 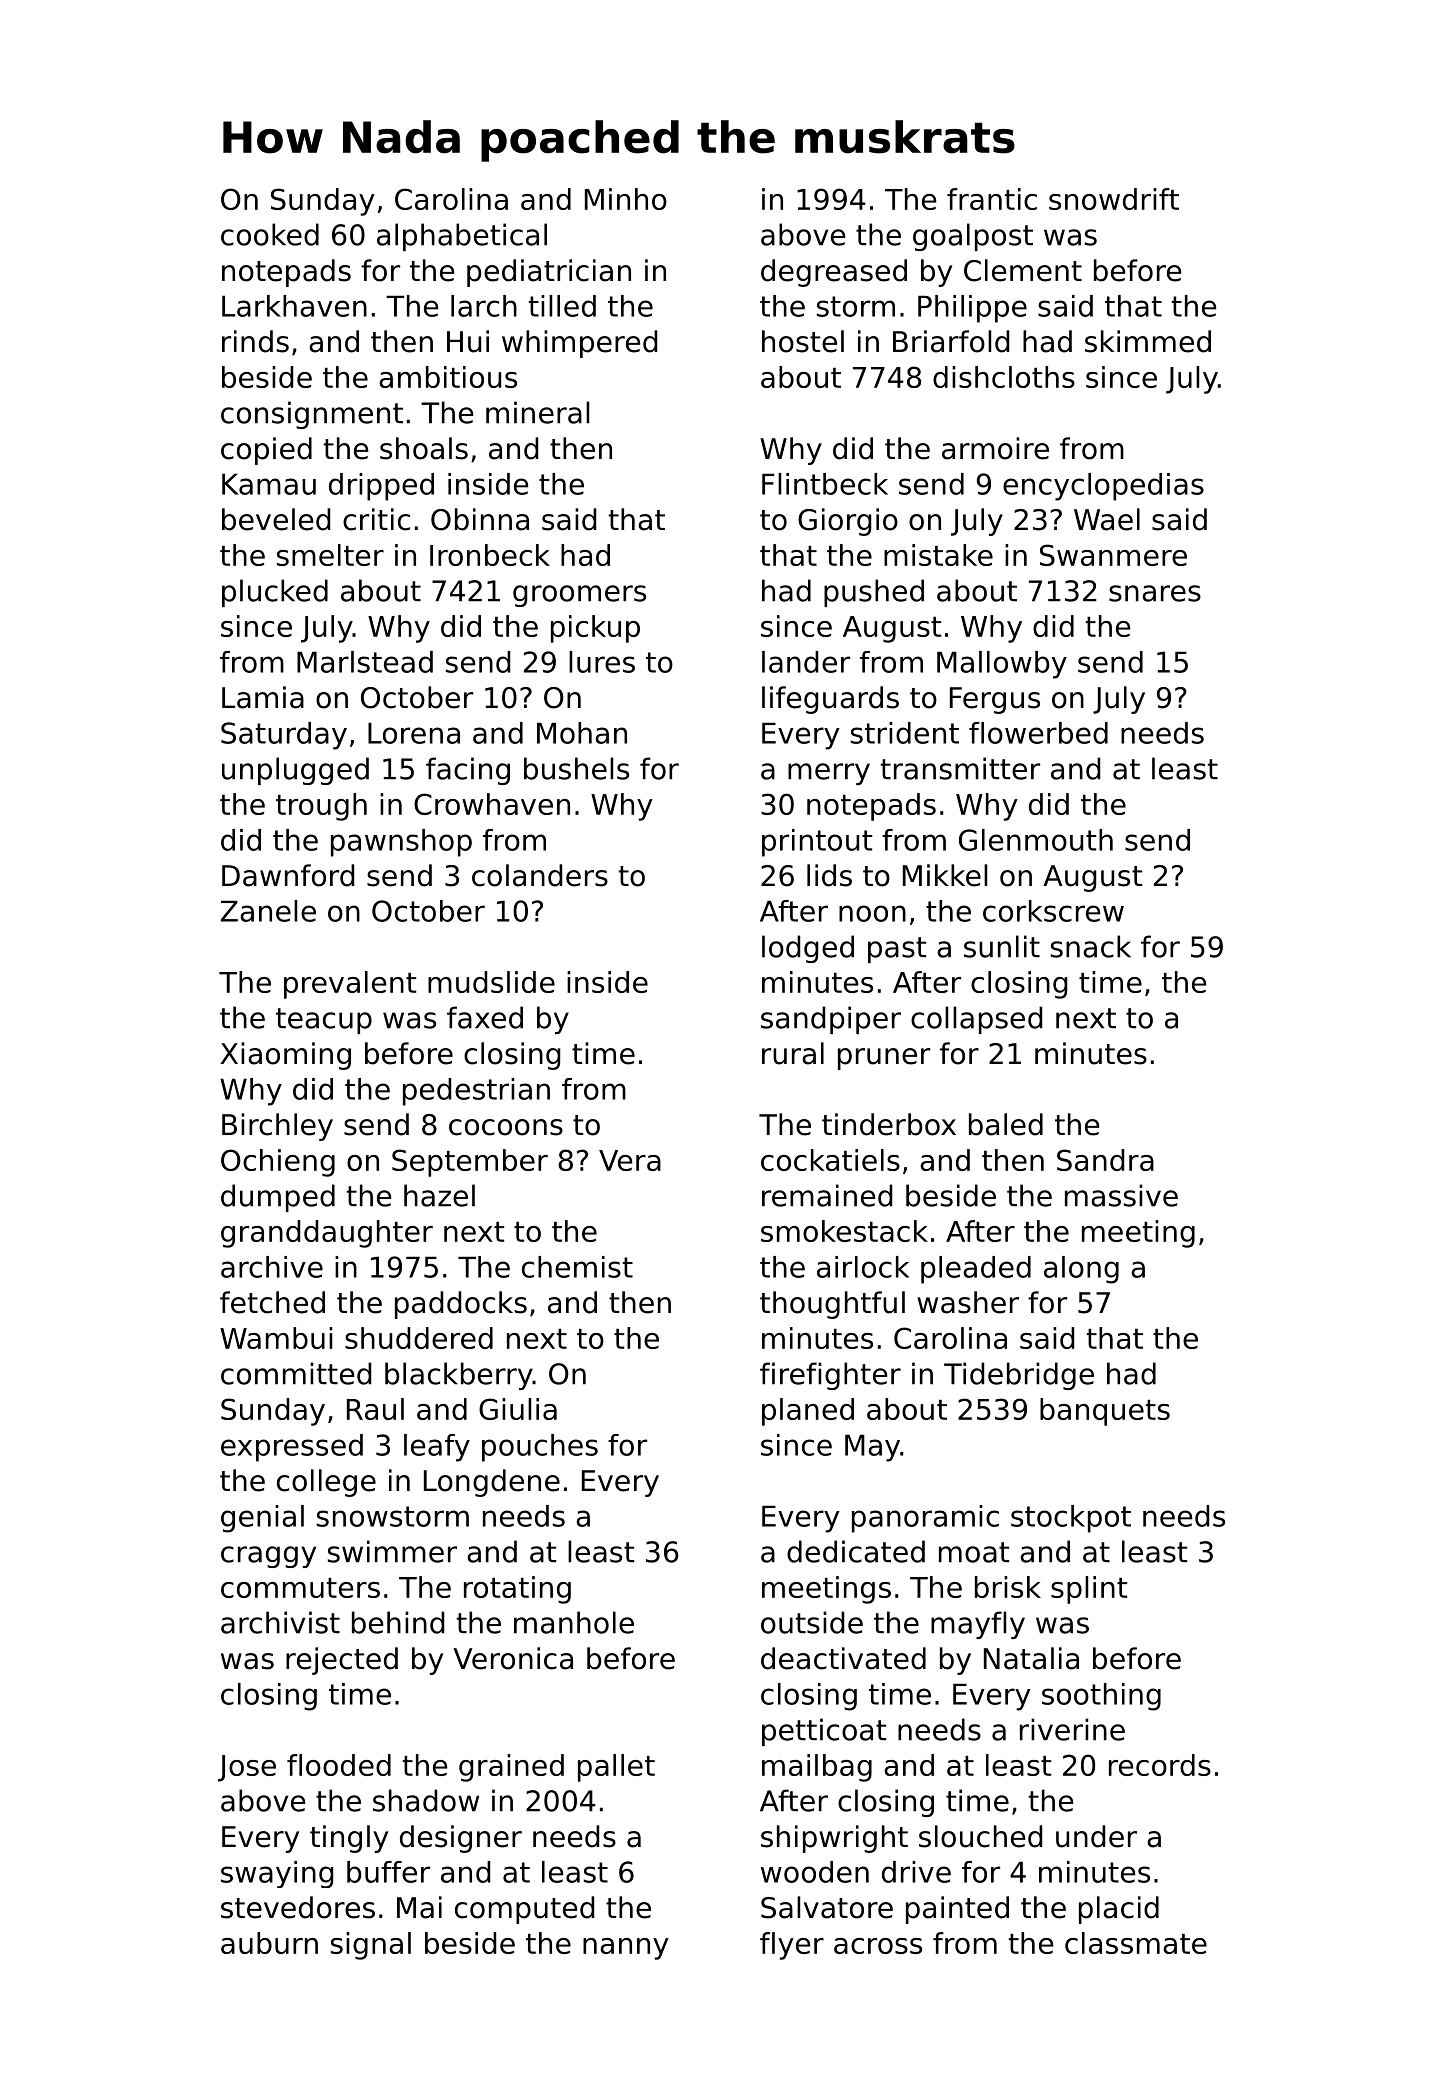 I want to click on Larkhaven, so click(x=294, y=306).
